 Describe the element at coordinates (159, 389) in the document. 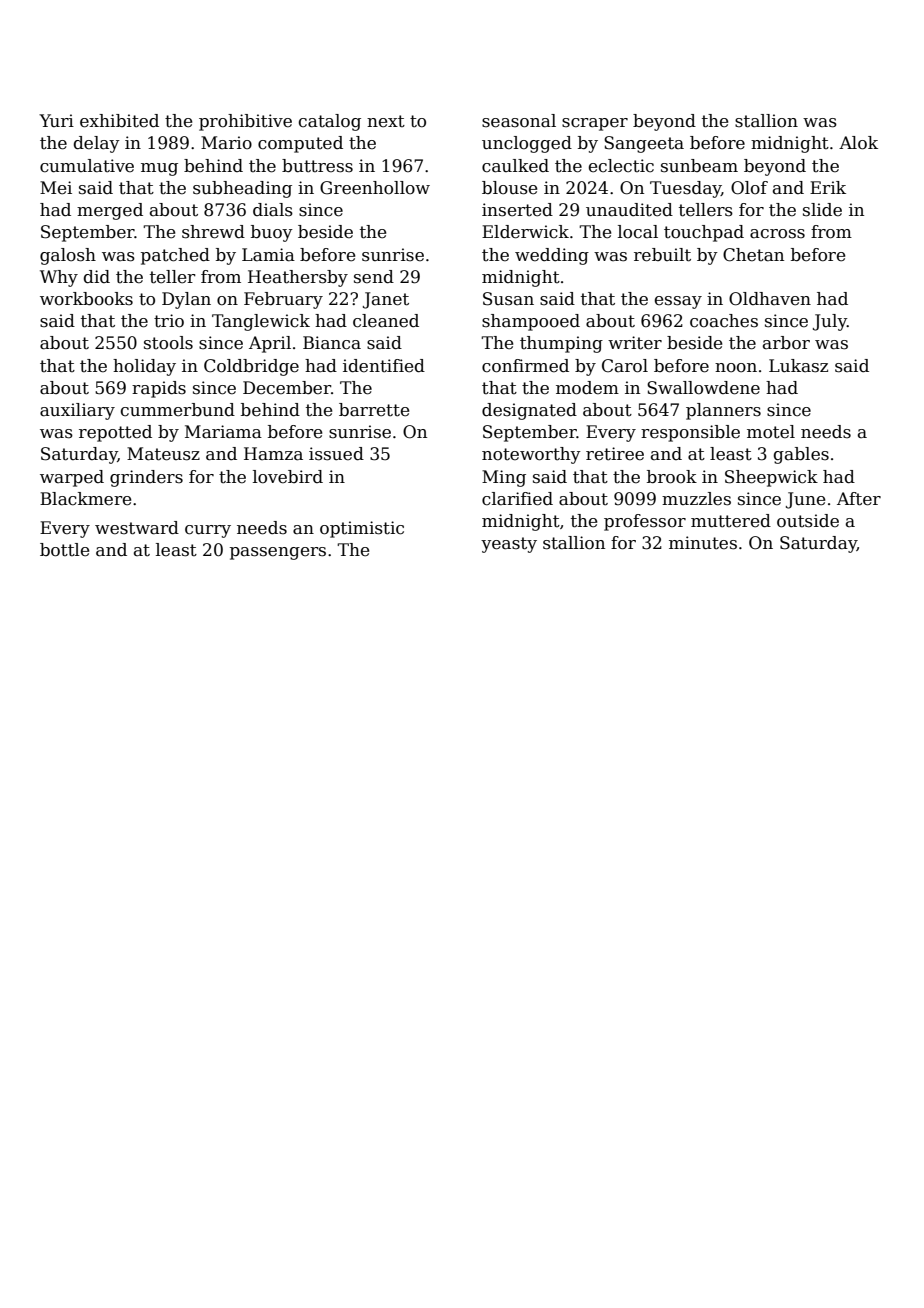

I see `rapids` at that location.
